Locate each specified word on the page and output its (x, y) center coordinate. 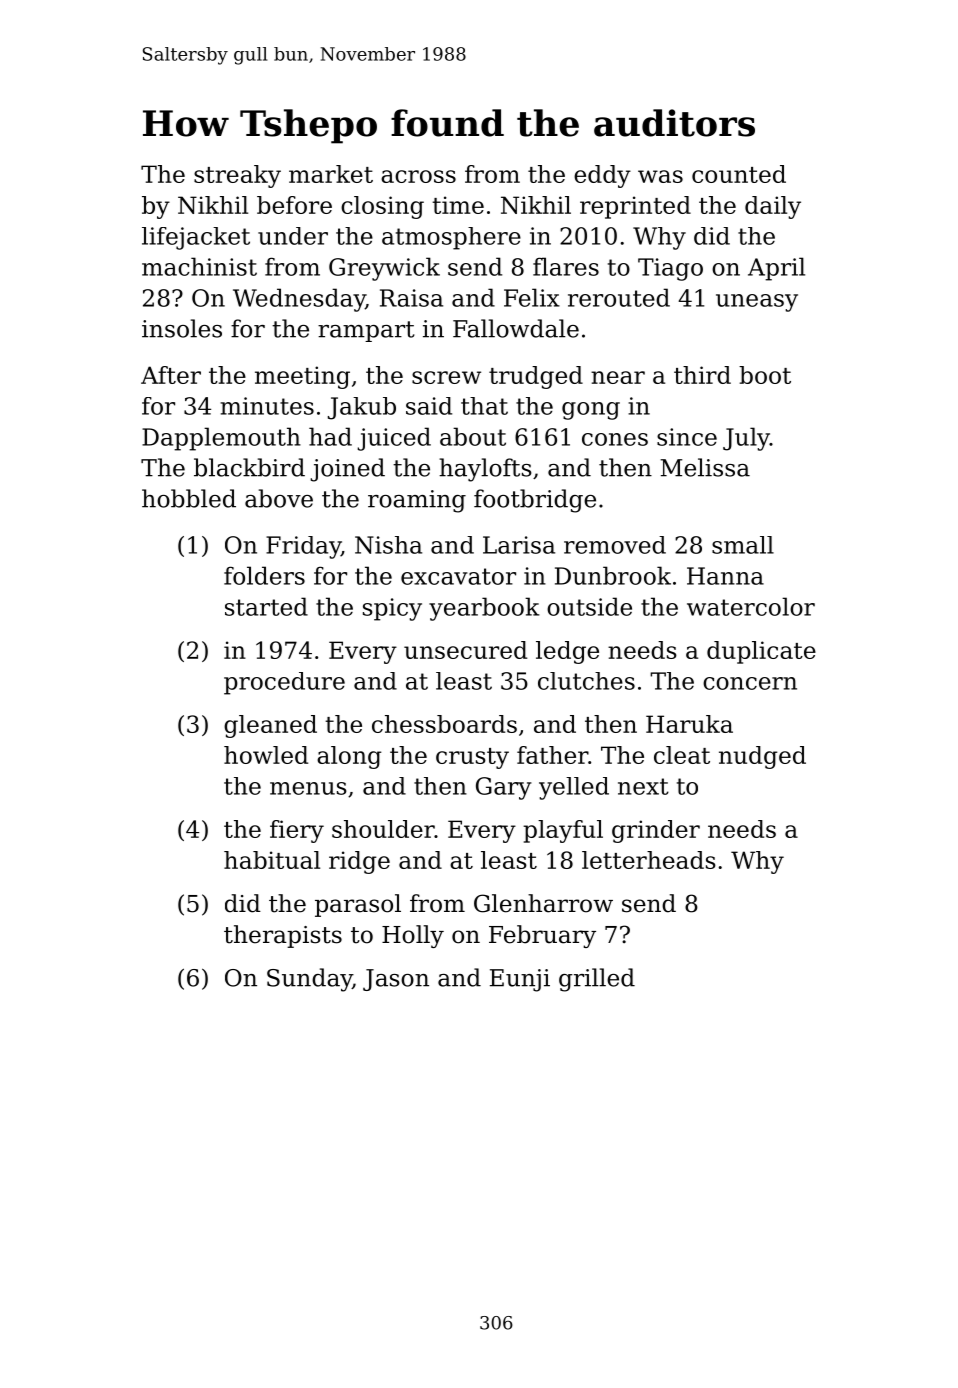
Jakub (362, 408)
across (418, 176)
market (331, 174)
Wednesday (299, 300)
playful (563, 831)
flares (566, 266)
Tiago (670, 269)
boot (765, 375)
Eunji (520, 980)
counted (739, 174)
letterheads (649, 860)
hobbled (189, 498)
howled (266, 755)
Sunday (309, 980)
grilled (597, 980)
